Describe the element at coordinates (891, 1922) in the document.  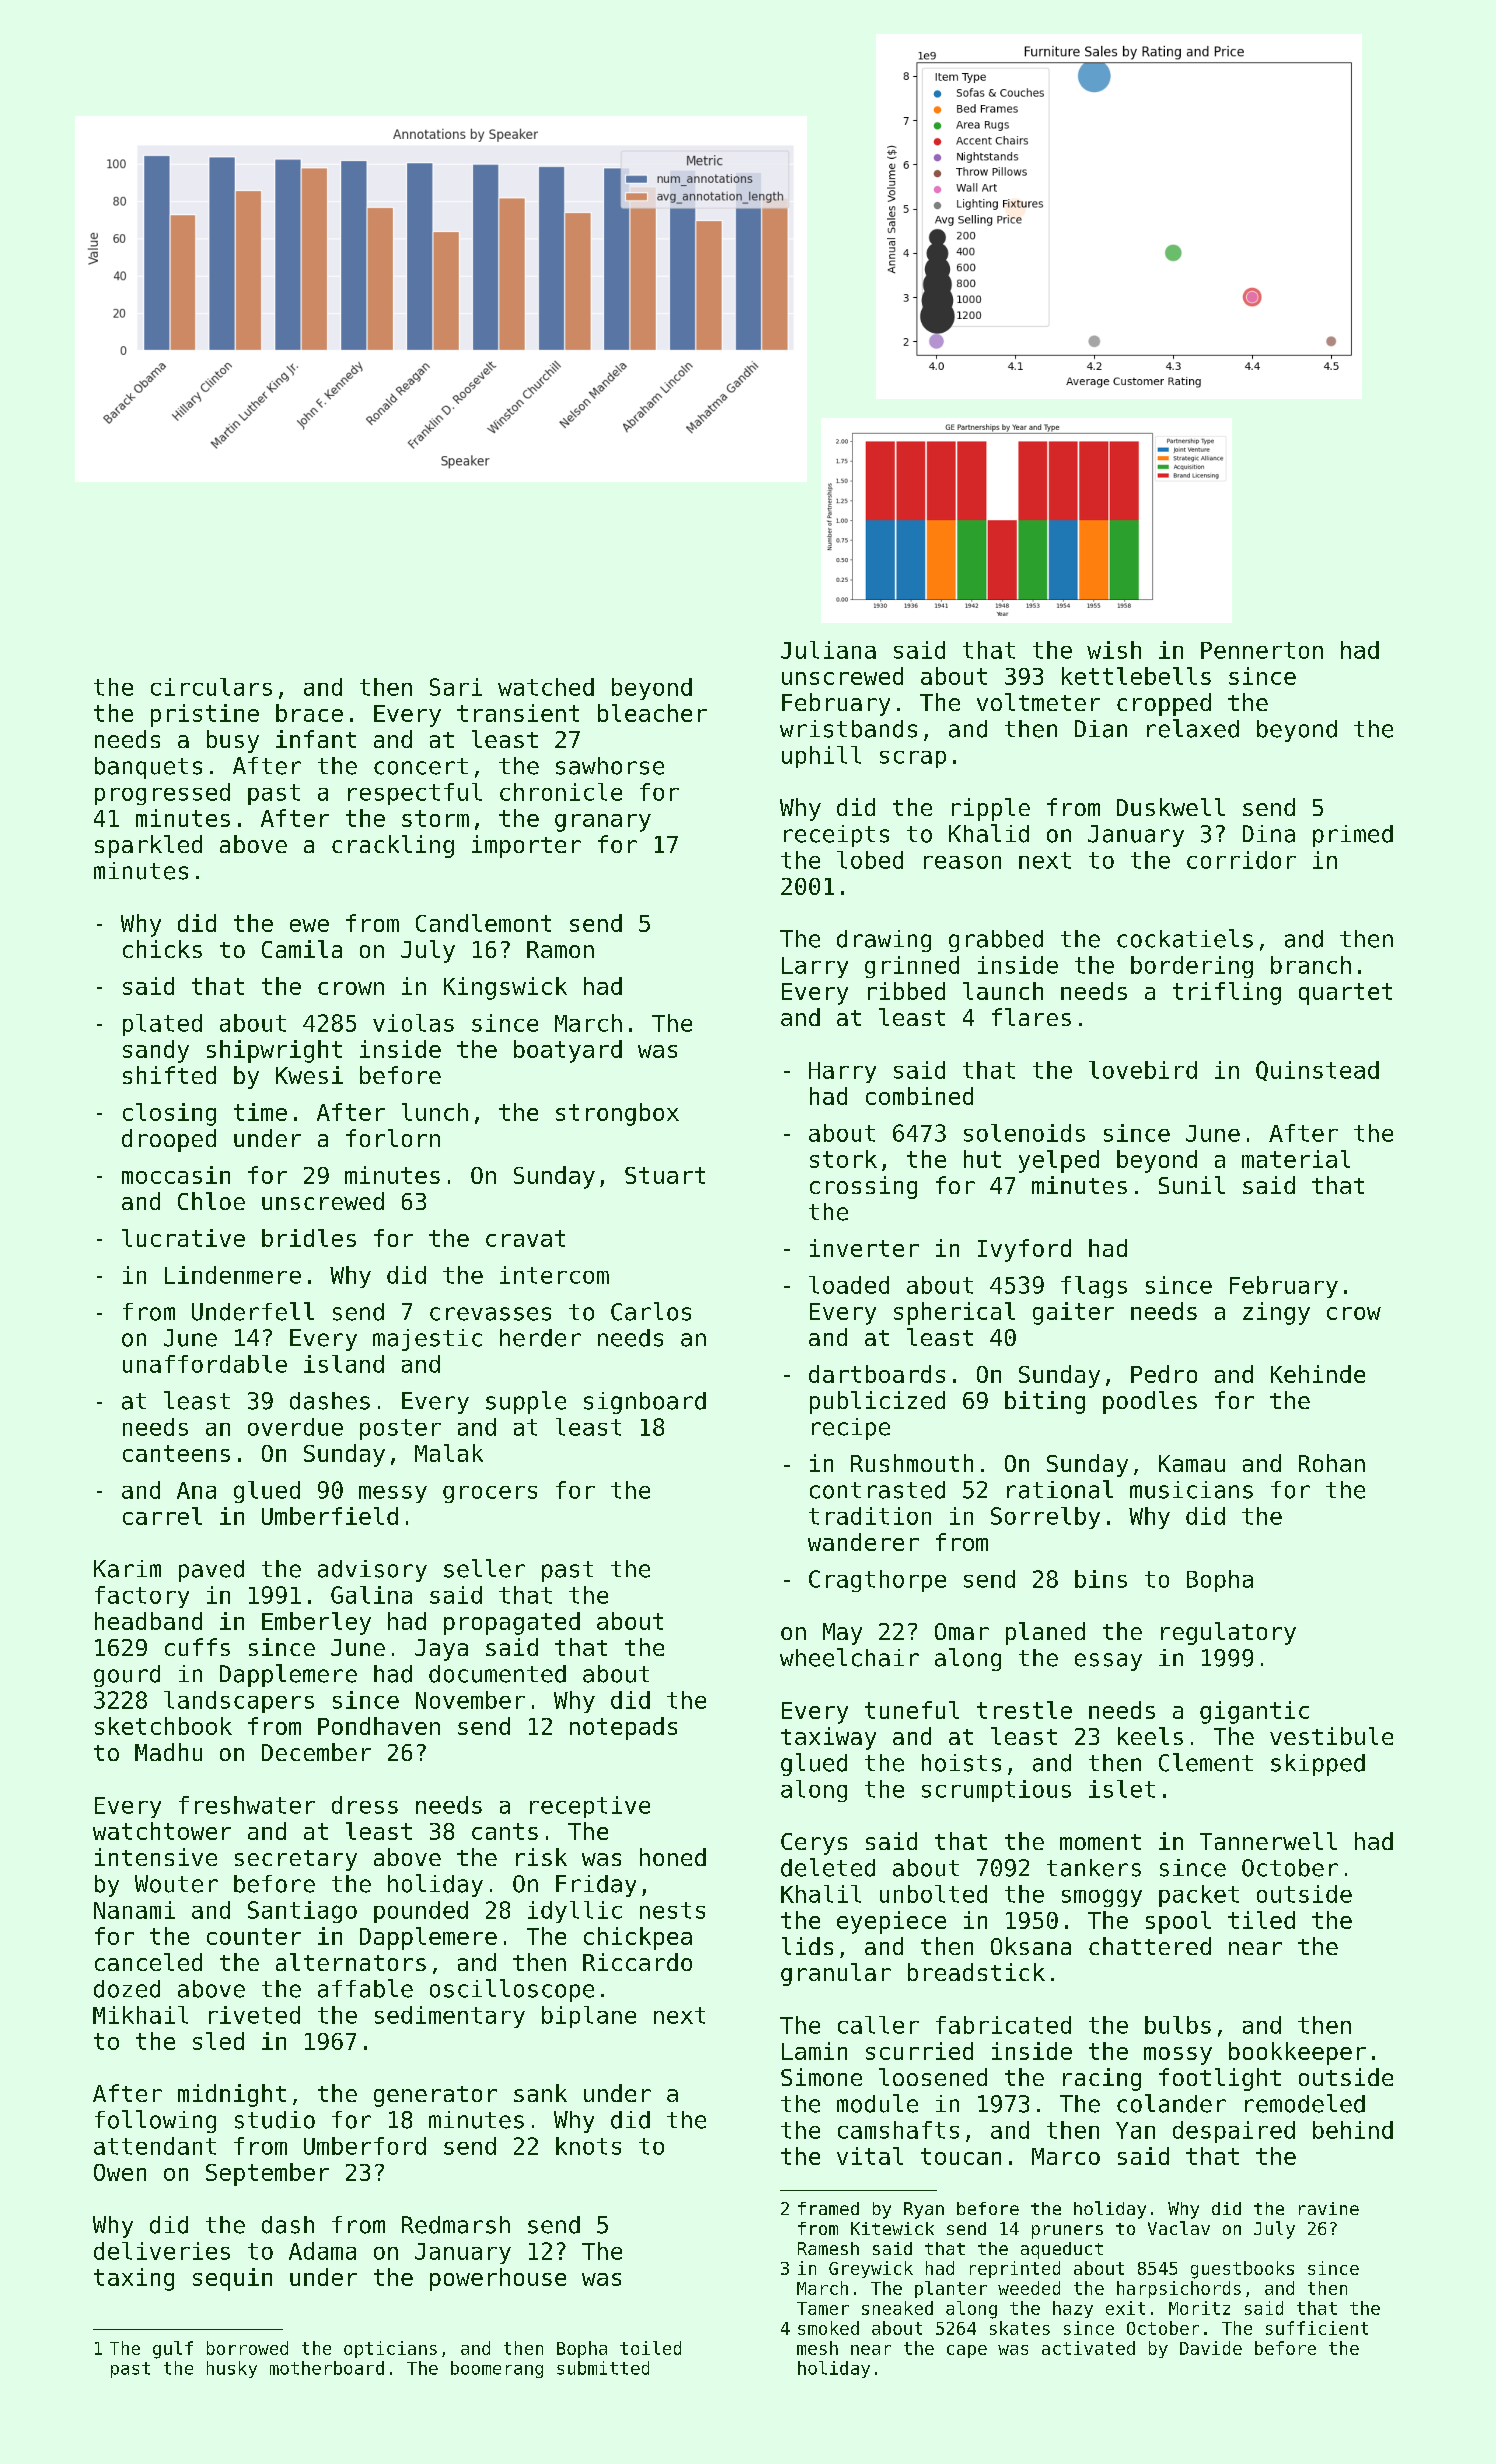
I see `eyepiece` at that location.
